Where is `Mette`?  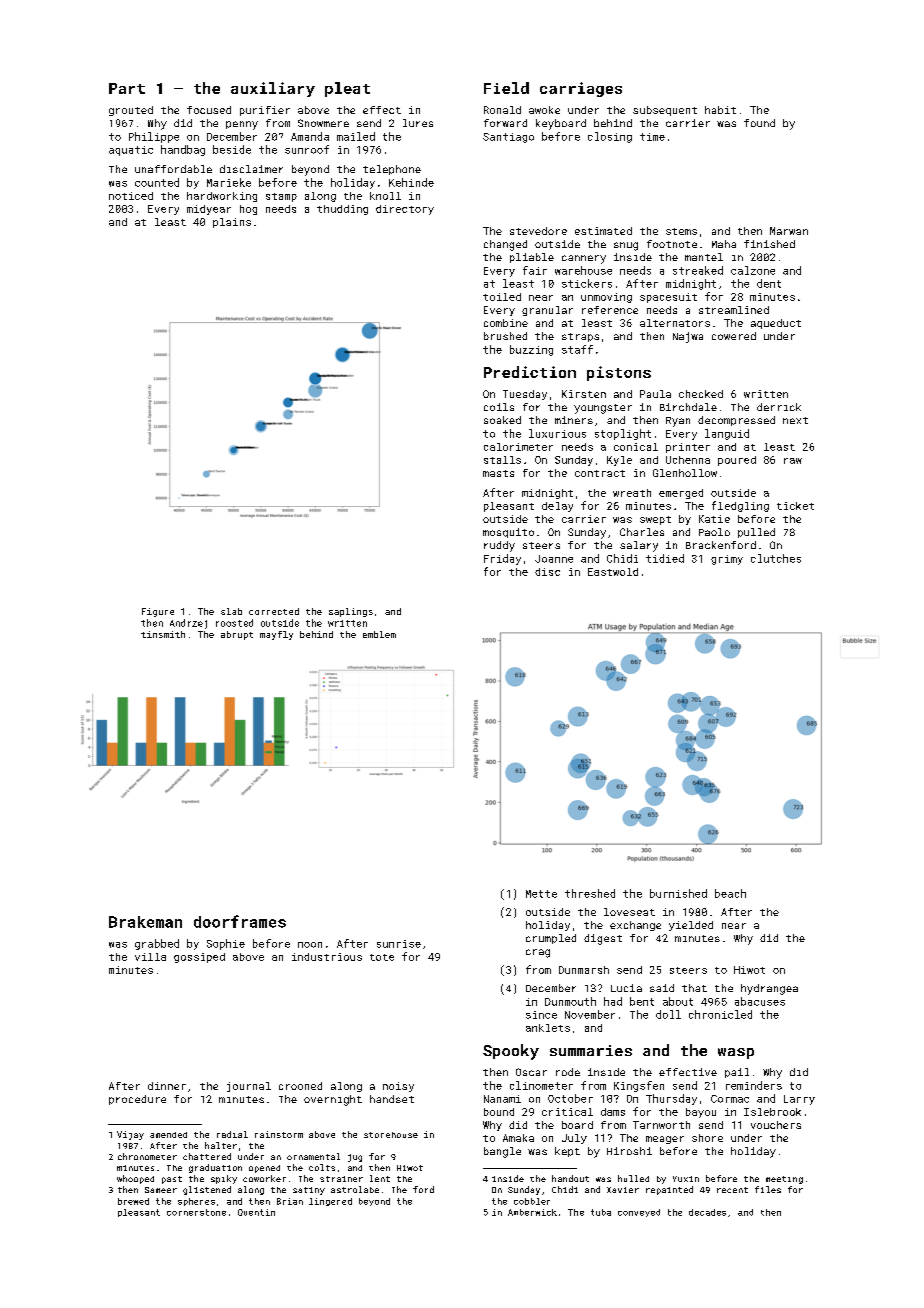
Mette is located at coordinates (541, 894).
